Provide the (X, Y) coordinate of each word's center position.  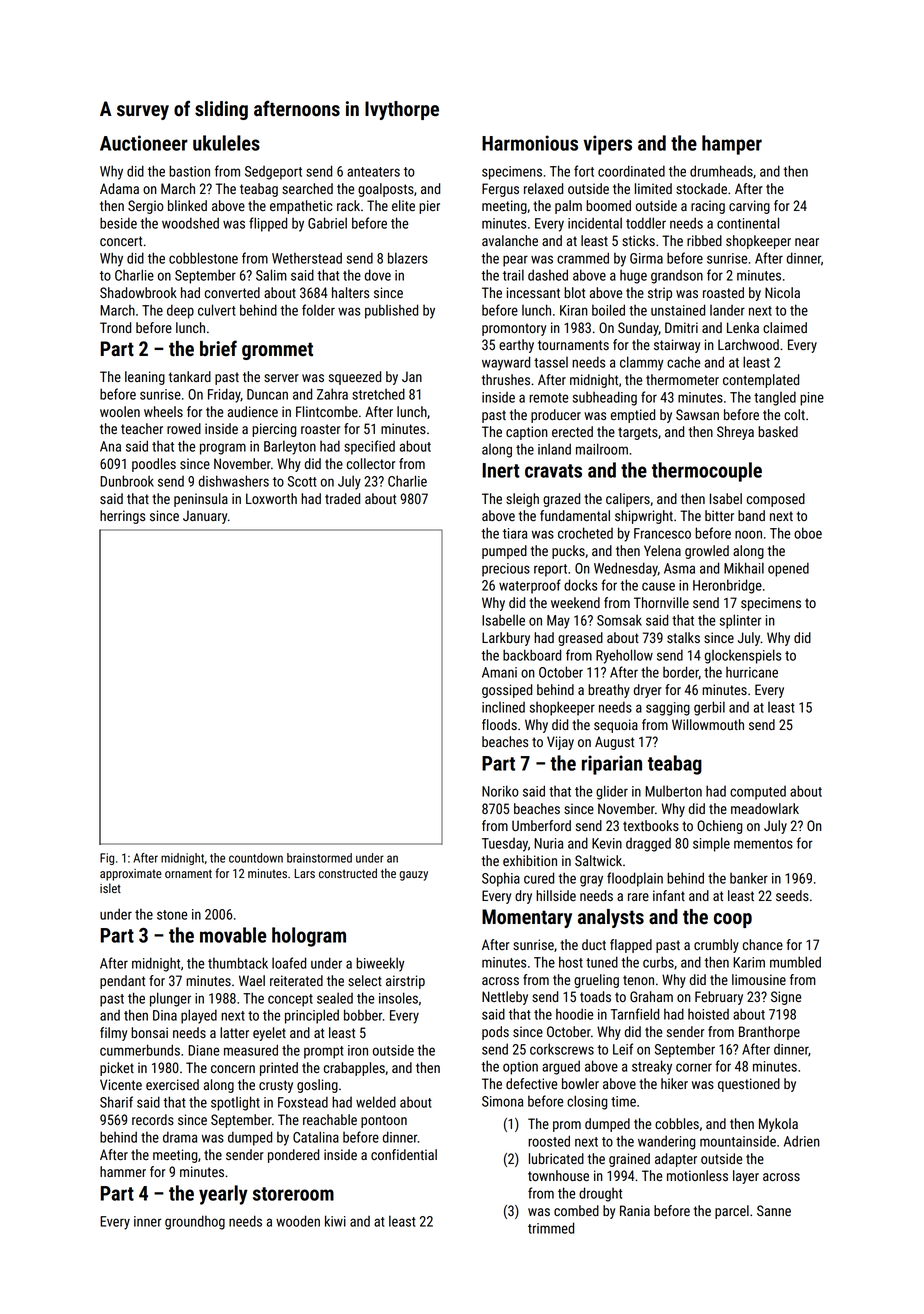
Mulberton (673, 791)
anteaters (373, 172)
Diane (203, 1050)
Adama (119, 188)
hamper (732, 145)
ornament (188, 873)
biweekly (380, 964)
